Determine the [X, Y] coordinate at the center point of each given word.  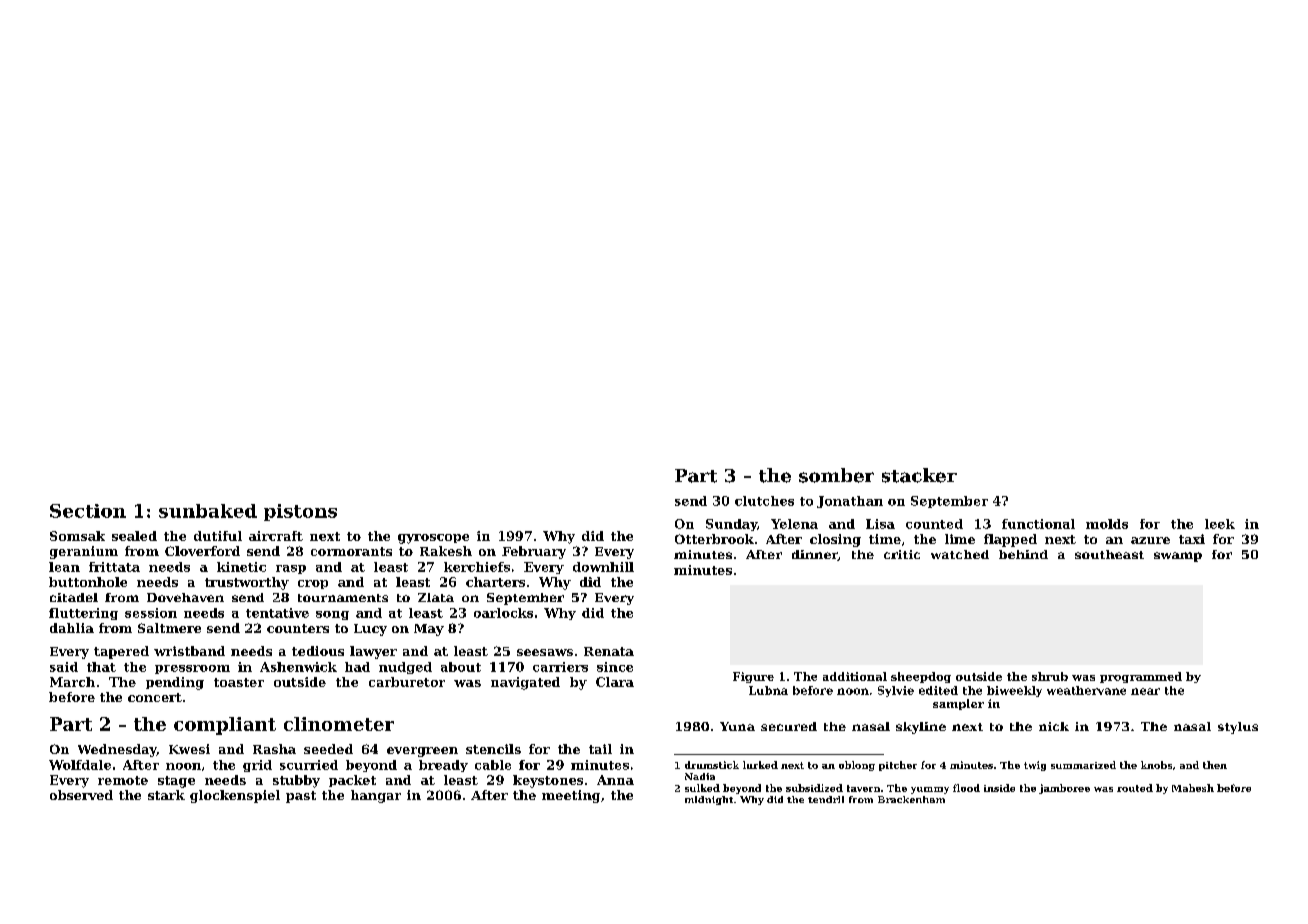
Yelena [794, 524]
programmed [1141, 677]
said [64, 667]
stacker [919, 475]
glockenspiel [235, 796]
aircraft [276, 536]
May [429, 630]
